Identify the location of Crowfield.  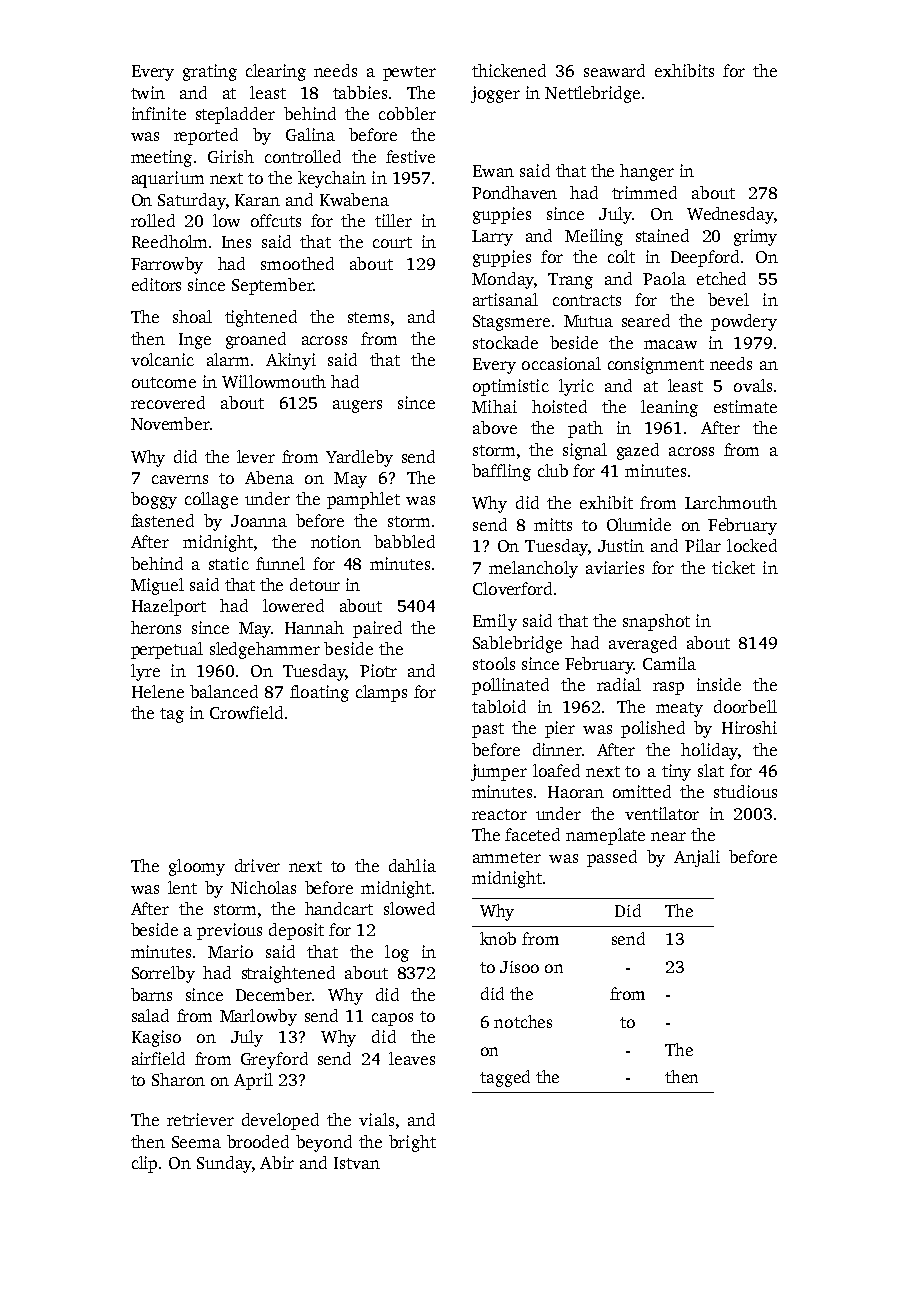
(246, 712).
